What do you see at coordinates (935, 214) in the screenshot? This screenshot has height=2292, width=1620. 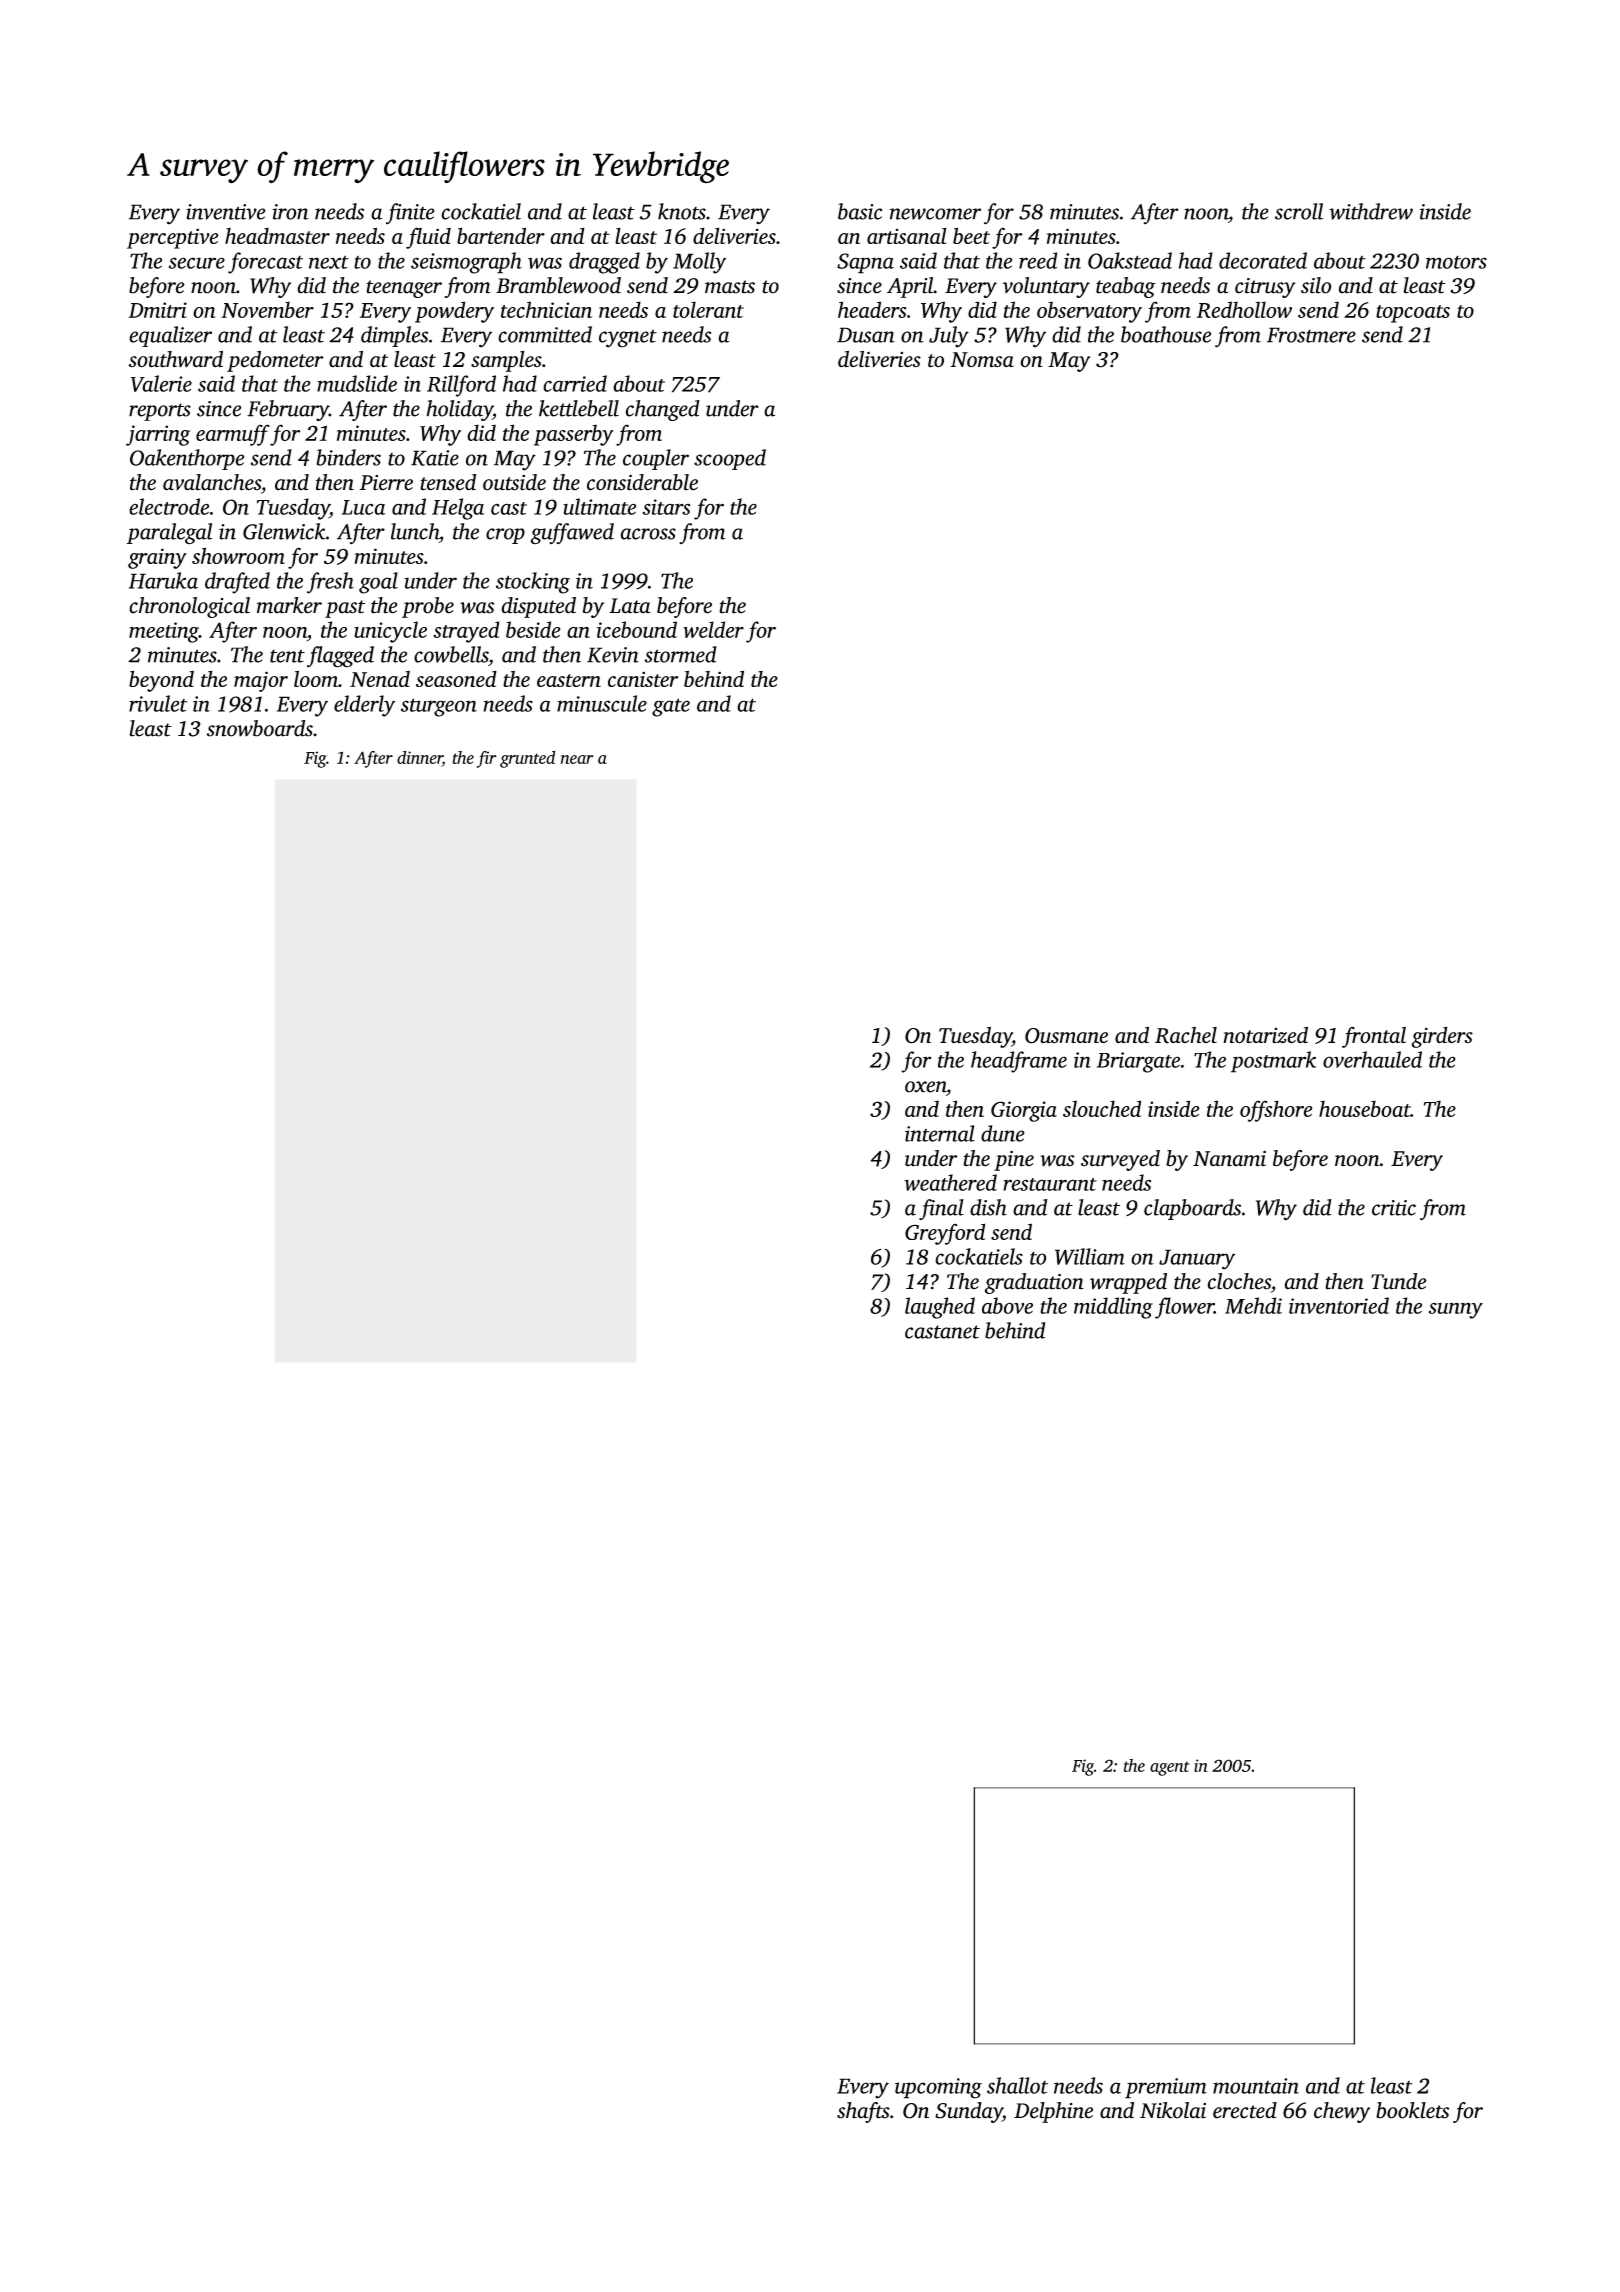 I see `newcomer` at bounding box center [935, 214].
